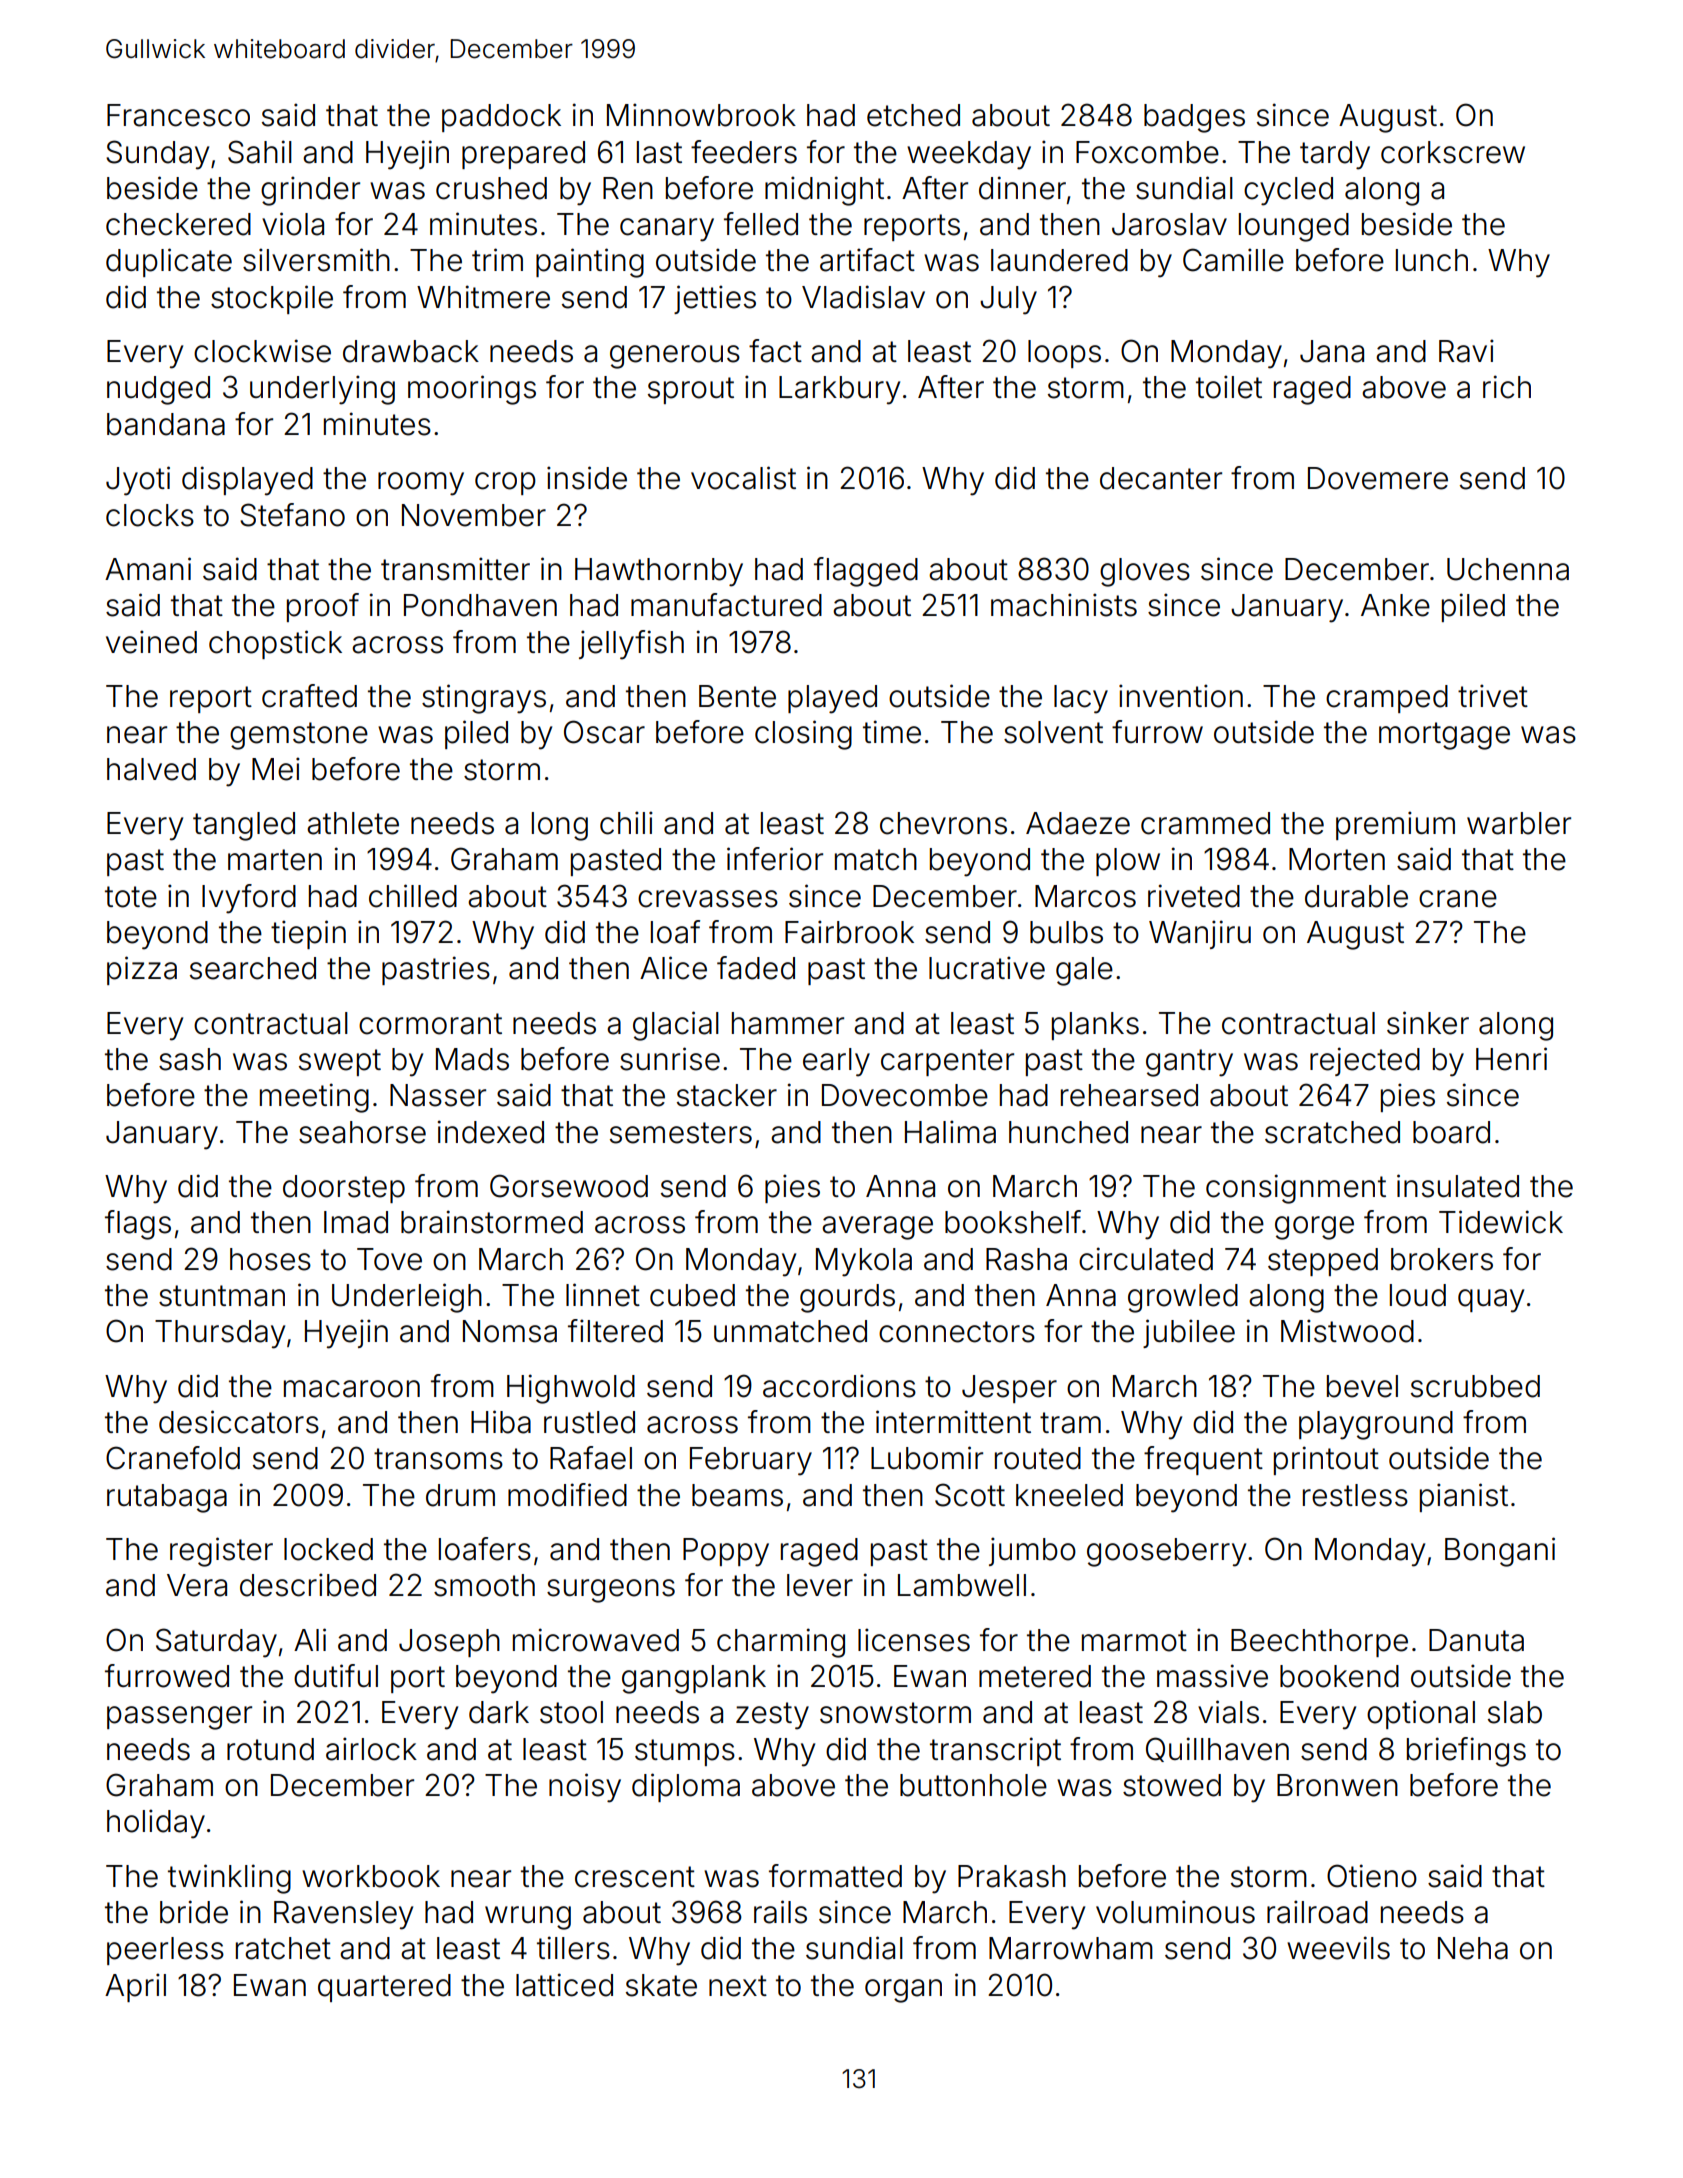  Describe the element at coordinates (1362, 1386) in the page. I see `bevel` at that location.
